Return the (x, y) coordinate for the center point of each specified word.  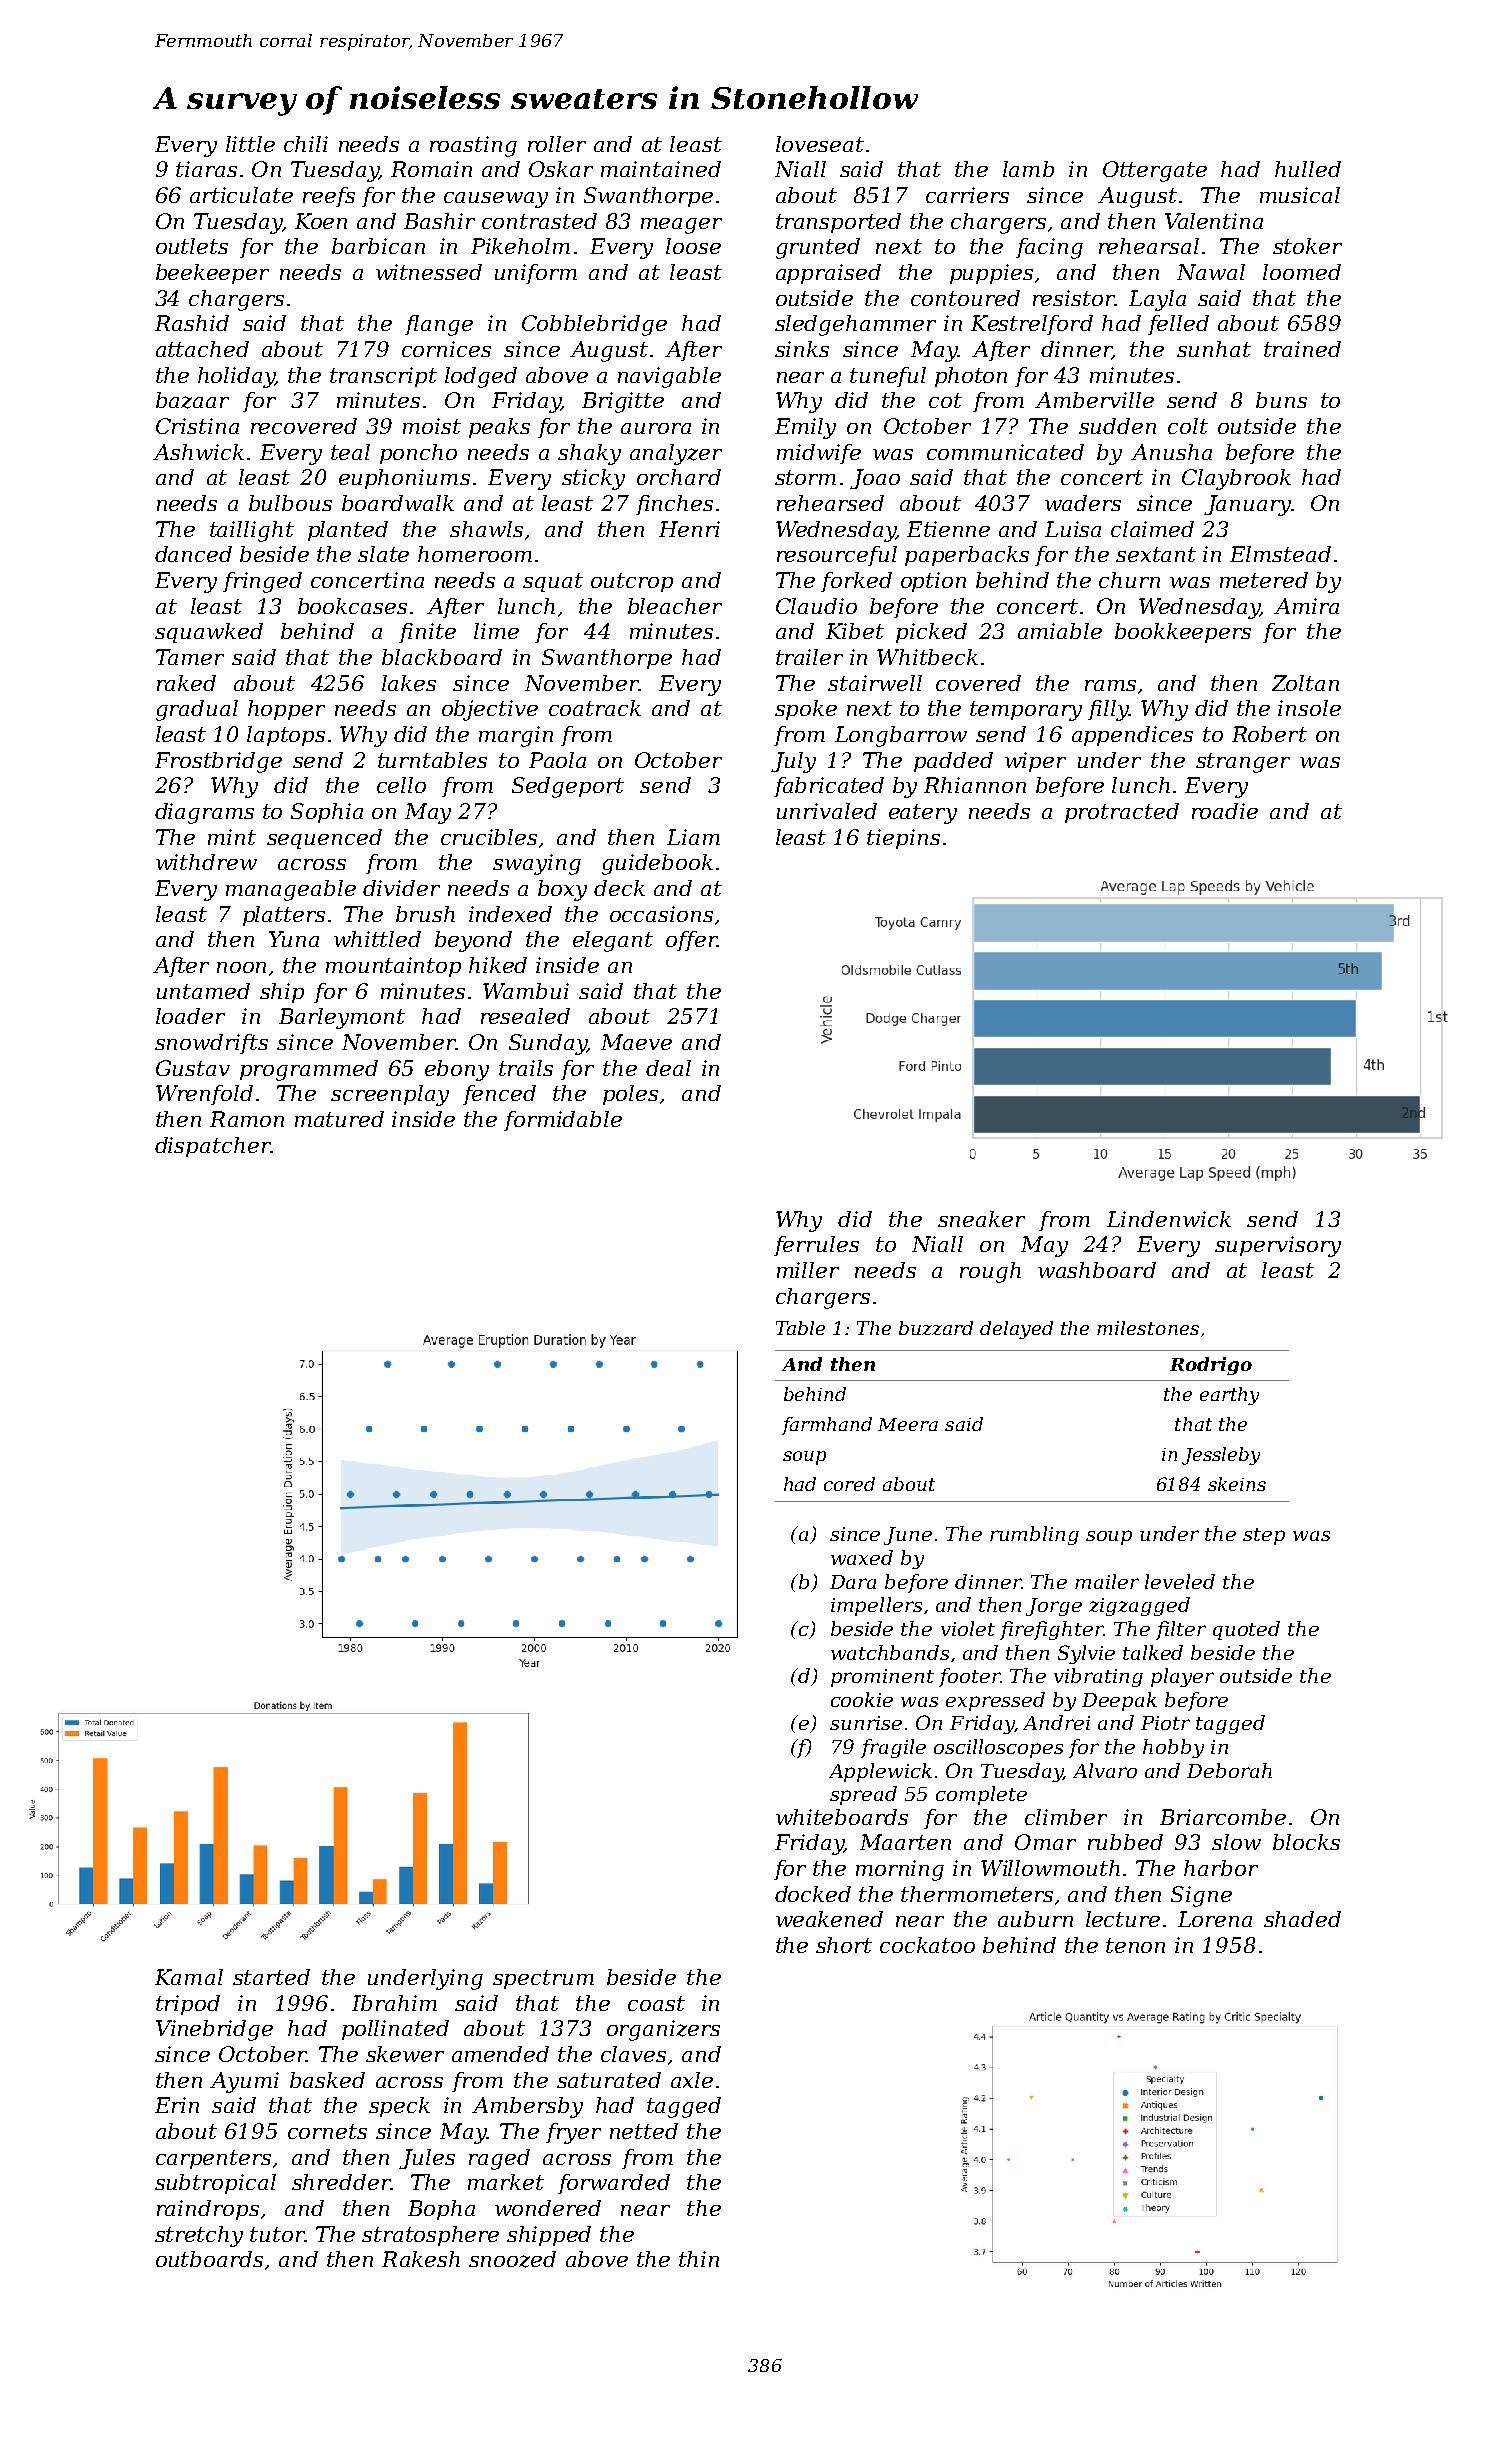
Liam (693, 837)
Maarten (905, 1842)
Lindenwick (1169, 1219)
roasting (473, 146)
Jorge (1054, 1607)
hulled (1308, 169)
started (271, 1977)
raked (186, 683)
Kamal (189, 1977)
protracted (1122, 813)
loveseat (820, 144)
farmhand (827, 1426)
